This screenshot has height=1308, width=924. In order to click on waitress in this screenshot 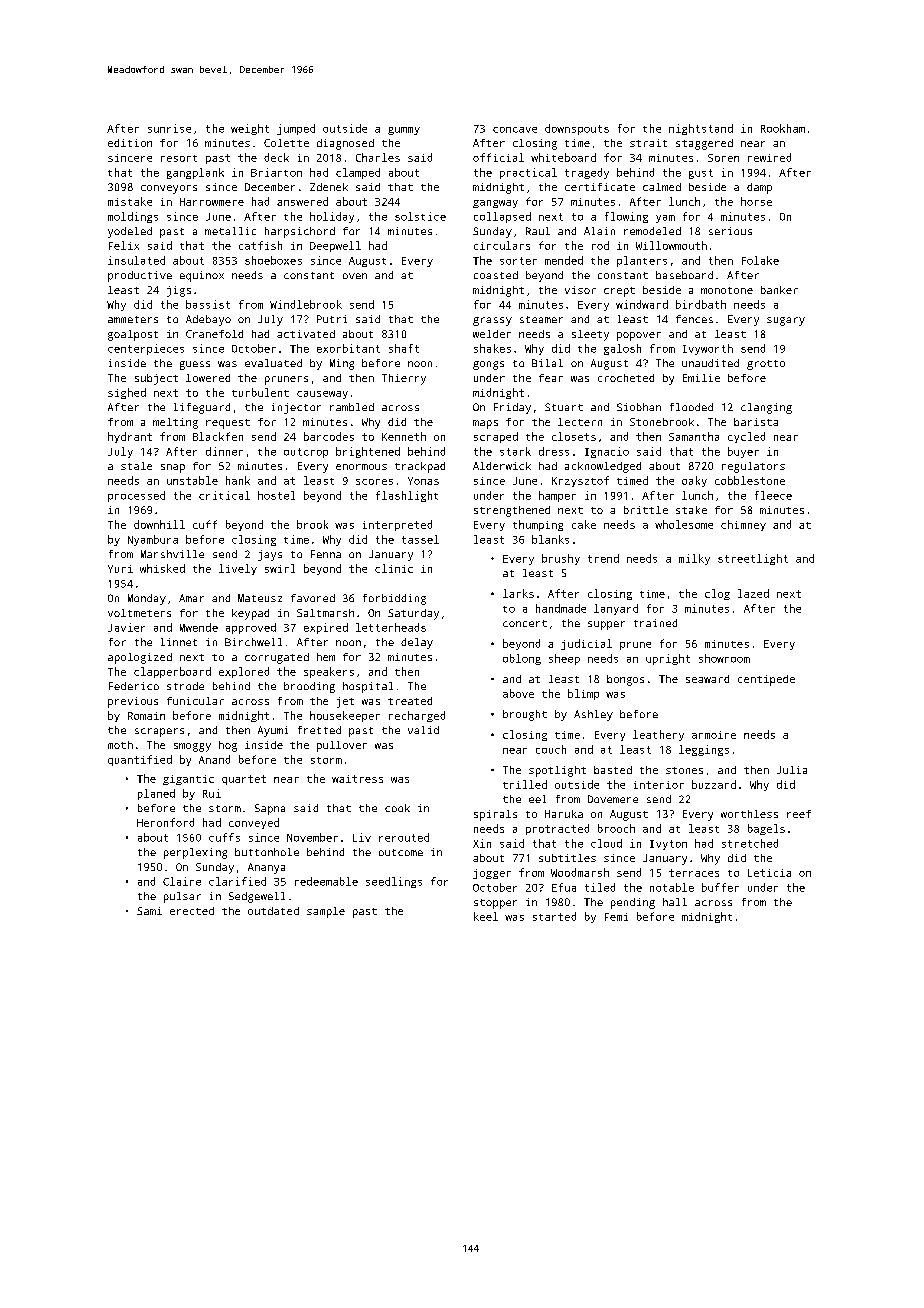, I will do `click(357, 779)`.
